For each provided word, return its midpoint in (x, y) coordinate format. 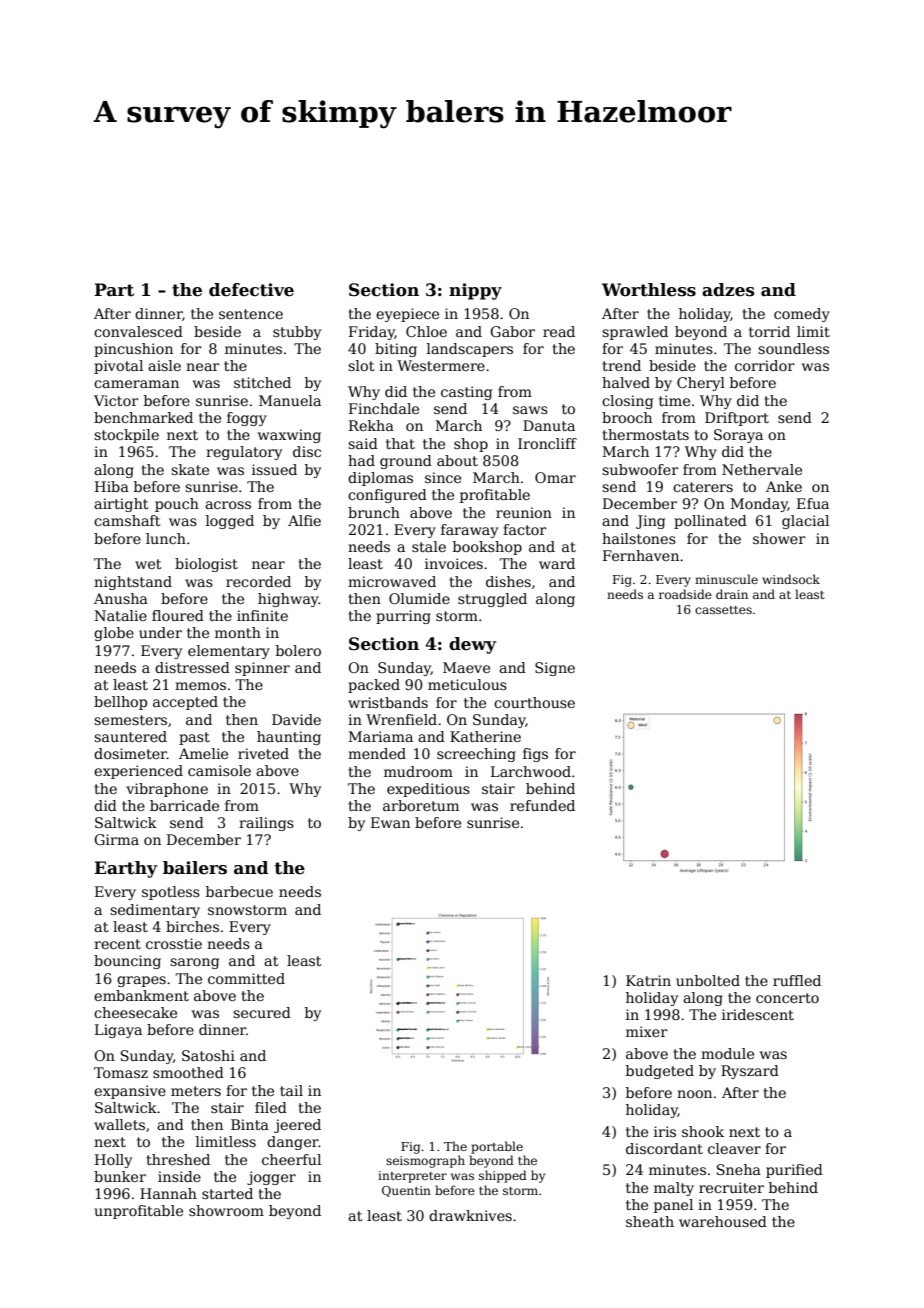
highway (288, 600)
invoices (454, 563)
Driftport (737, 419)
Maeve (466, 667)
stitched (262, 382)
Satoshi (208, 1055)
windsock (791, 579)
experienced (138, 772)
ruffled (797, 980)
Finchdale (384, 408)
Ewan (390, 822)
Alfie (304, 520)
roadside (685, 594)
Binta (250, 1124)
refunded (542, 805)
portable (497, 1147)
